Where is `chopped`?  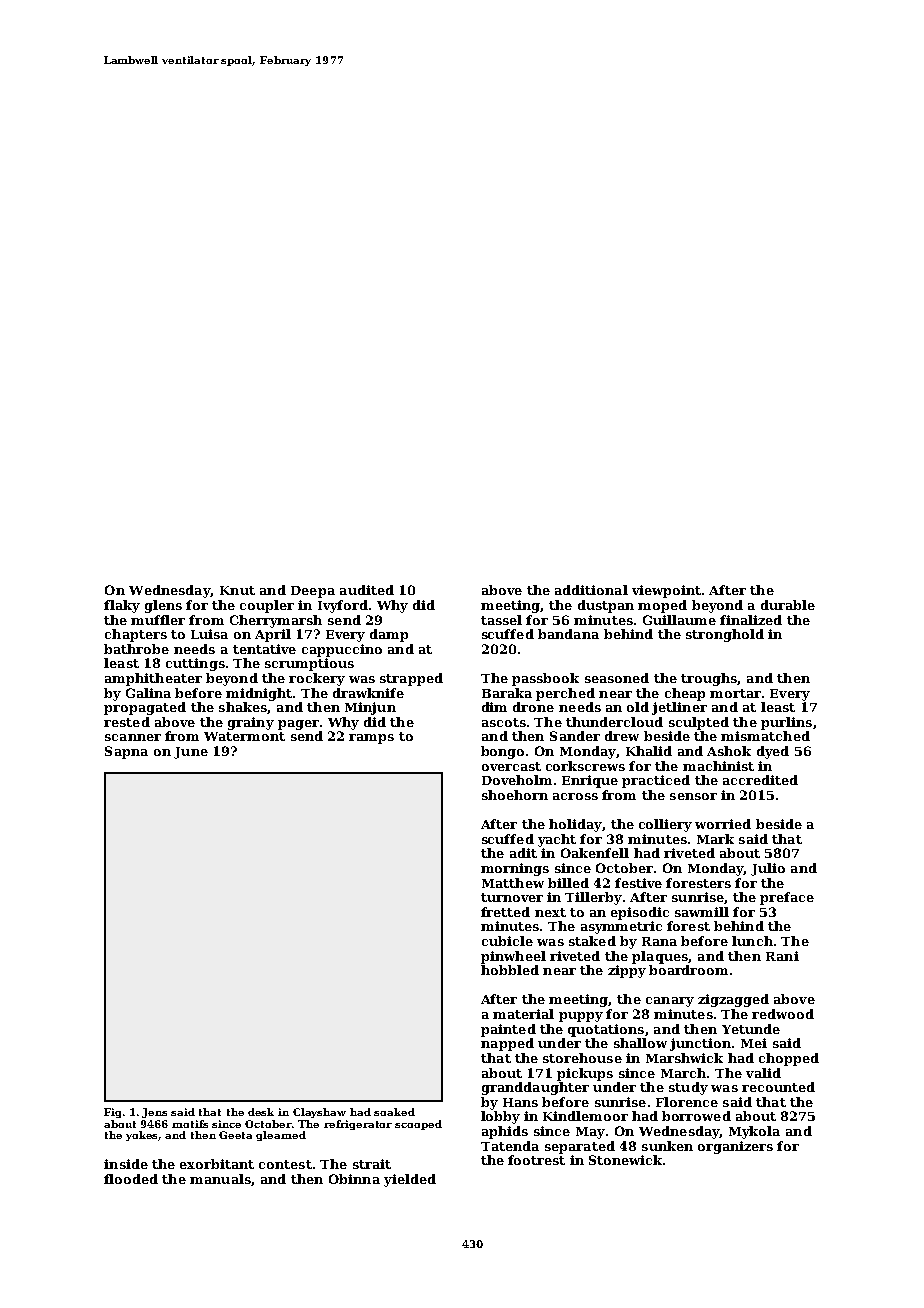 chopped is located at coordinates (789, 1059).
